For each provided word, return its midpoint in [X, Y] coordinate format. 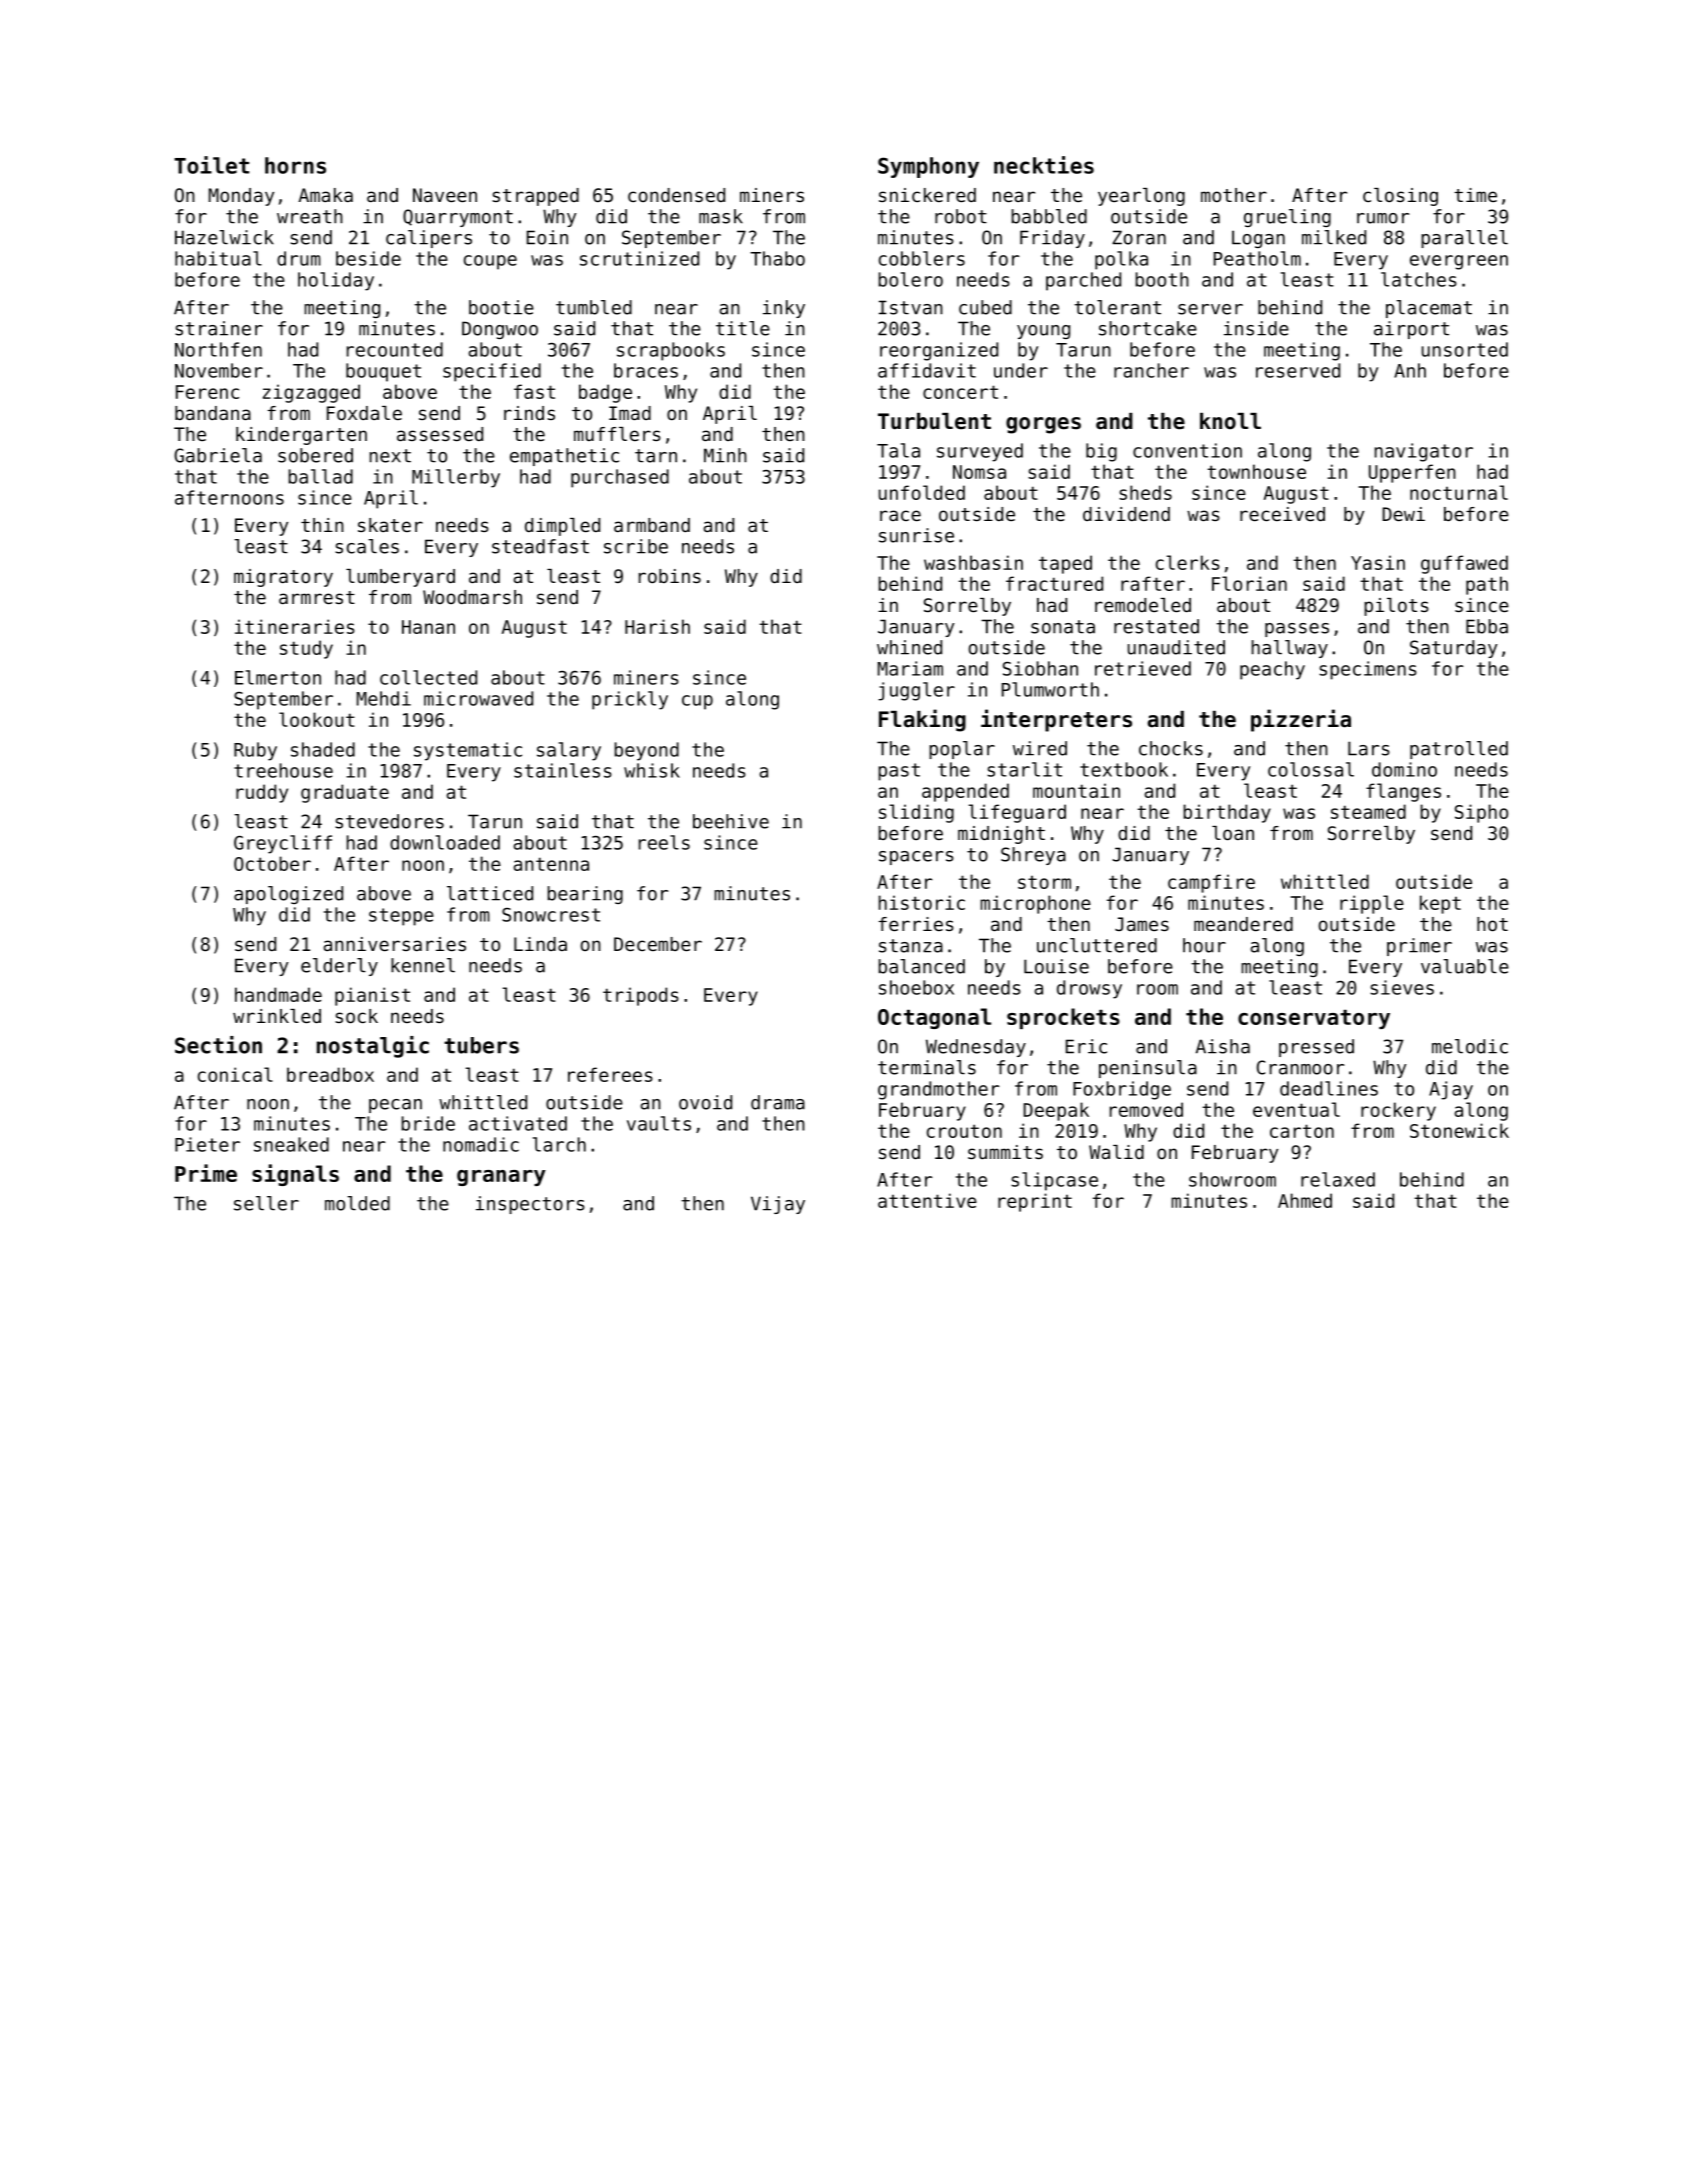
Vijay [778, 1205]
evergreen [1459, 262]
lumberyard [400, 578]
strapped [535, 197]
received [1282, 514]
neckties [1044, 165]
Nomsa [979, 472]
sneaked [291, 1144]
